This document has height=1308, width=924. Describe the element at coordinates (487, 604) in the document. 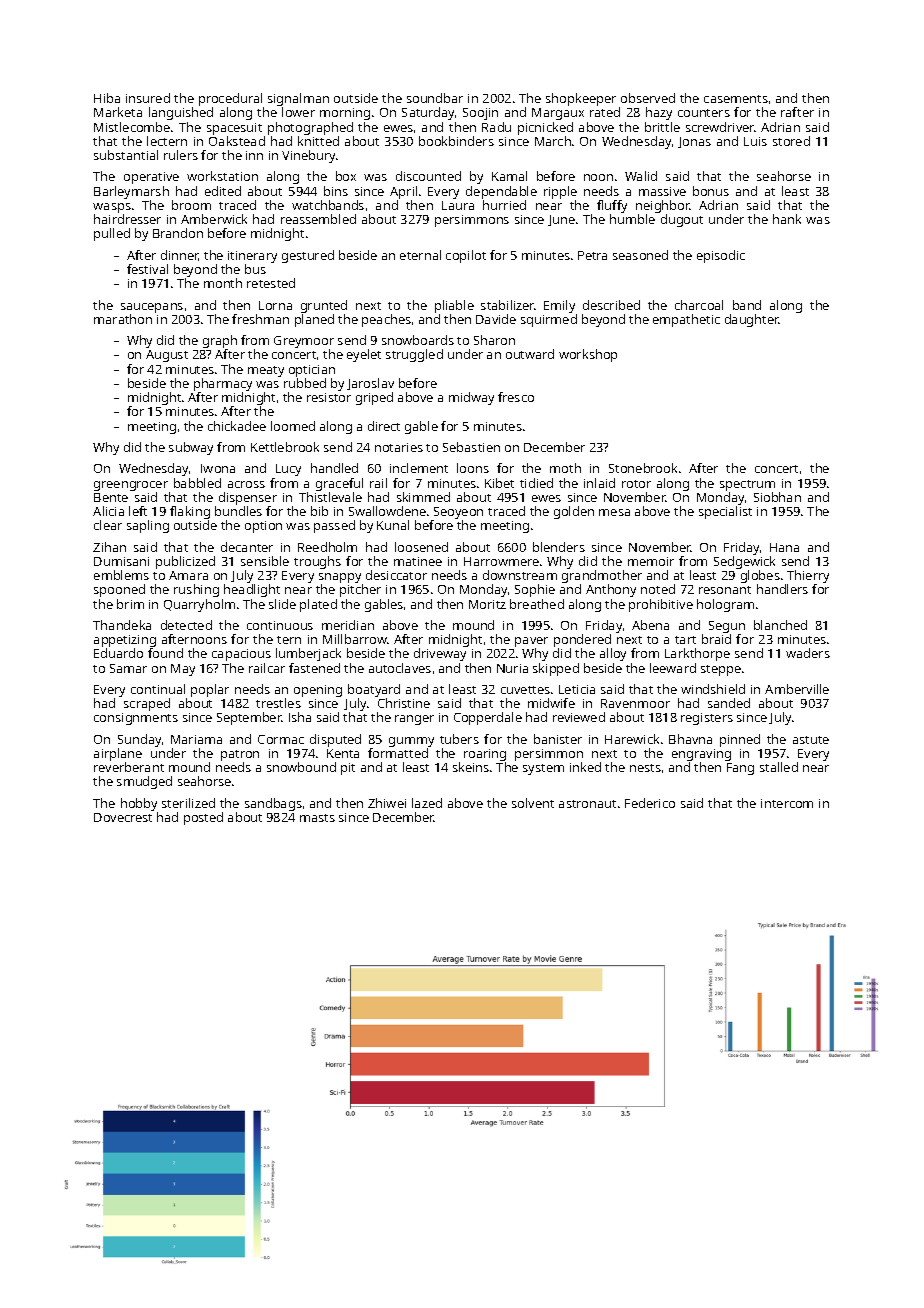

I see `Moritz` at that location.
